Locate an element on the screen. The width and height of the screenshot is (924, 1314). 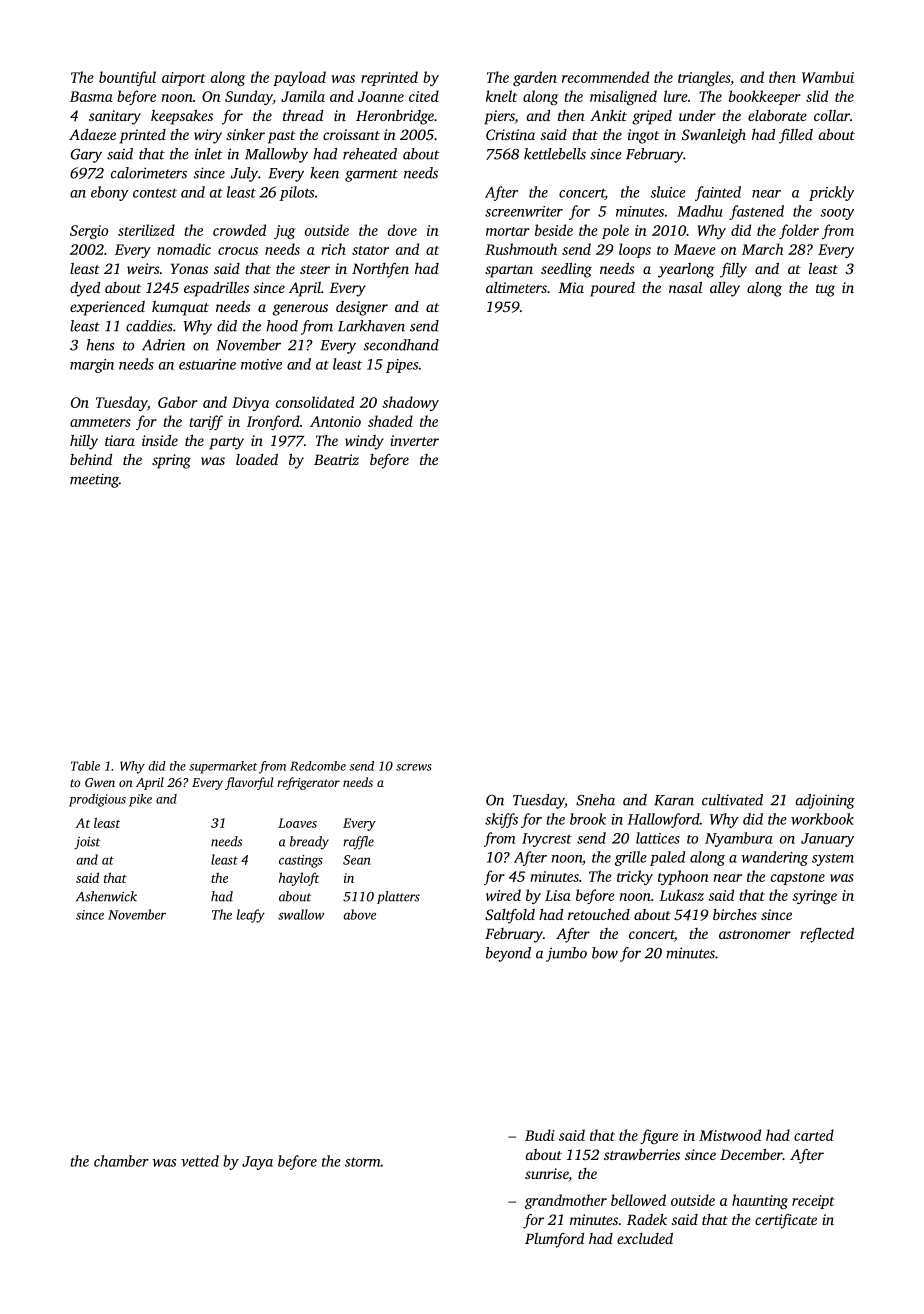
Ashenwick is located at coordinates (106, 896).
